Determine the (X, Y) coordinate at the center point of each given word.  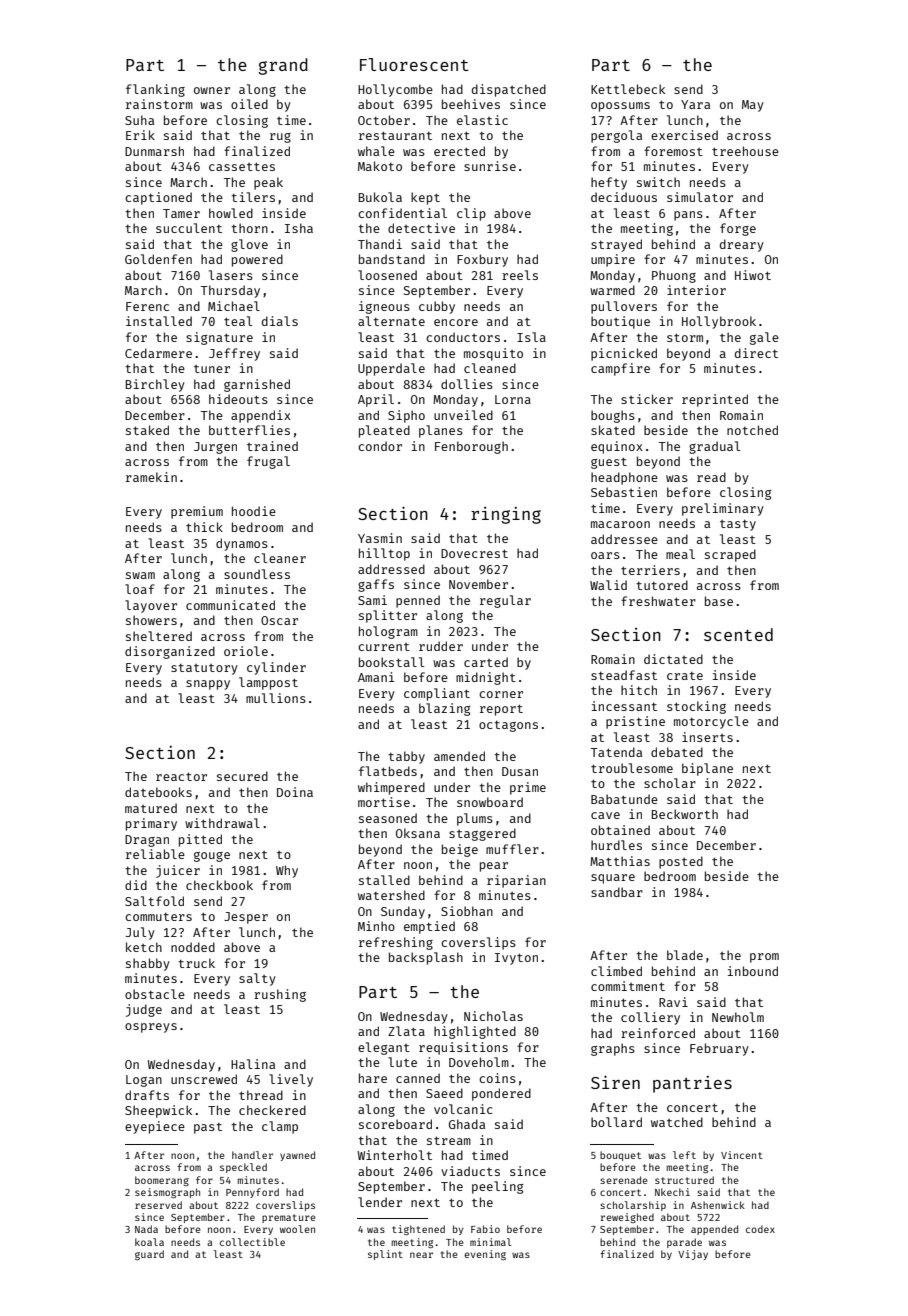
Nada (146, 1229)
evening (485, 1255)
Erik (140, 135)
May (753, 106)
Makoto (380, 166)
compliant (437, 694)
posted (681, 862)
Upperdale (391, 369)
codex (760, 1229)
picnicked (624, 354)
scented (738, 634)
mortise (384, 802)
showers (151, 620)
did (136, 885)
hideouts (238, 399)
